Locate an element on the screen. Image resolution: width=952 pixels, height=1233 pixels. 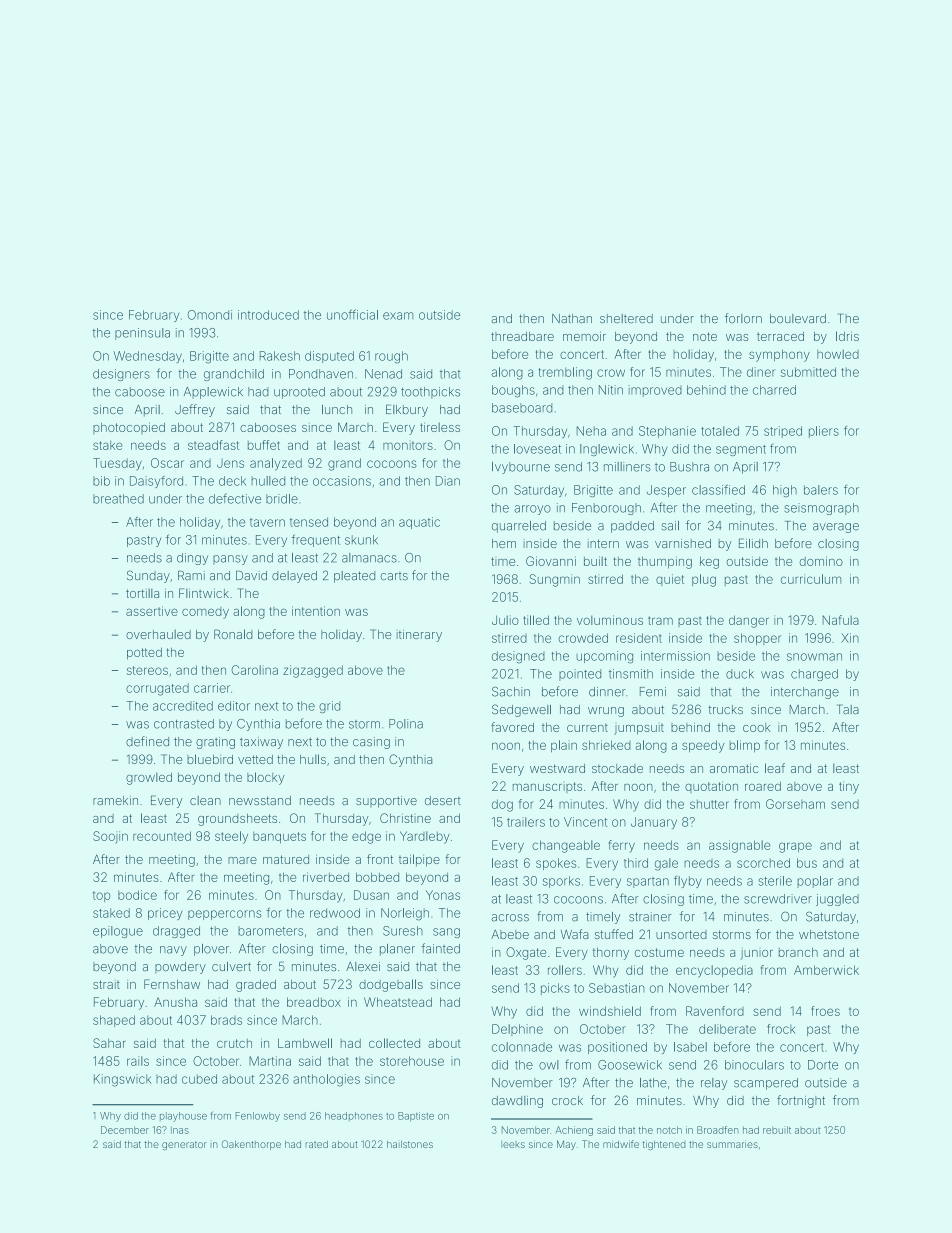
generator is located at coordinates (184, 1145).
